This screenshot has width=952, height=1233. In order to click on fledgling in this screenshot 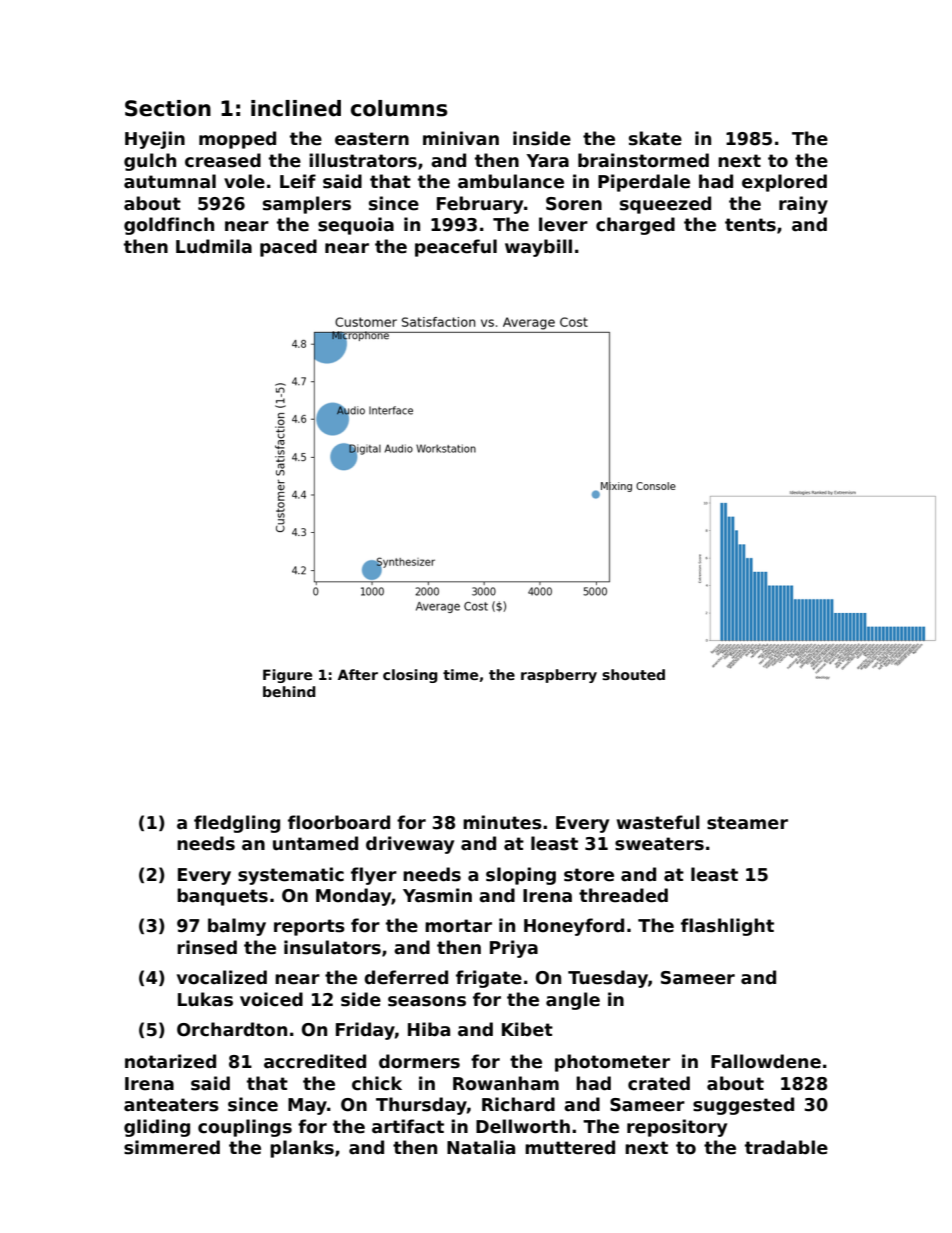, I will do `click(237, 824)`.
